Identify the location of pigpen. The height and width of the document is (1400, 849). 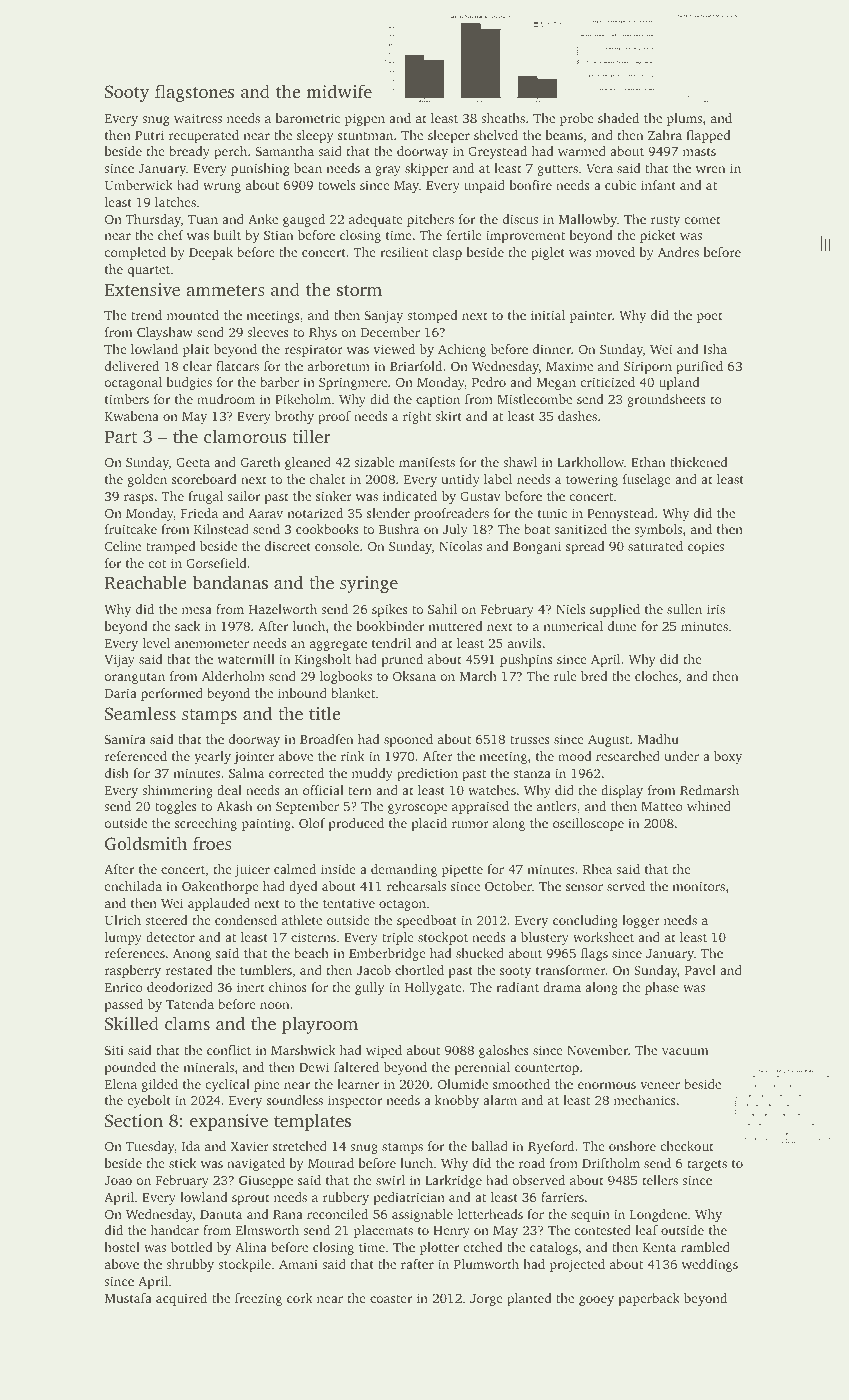
(365, 119).
